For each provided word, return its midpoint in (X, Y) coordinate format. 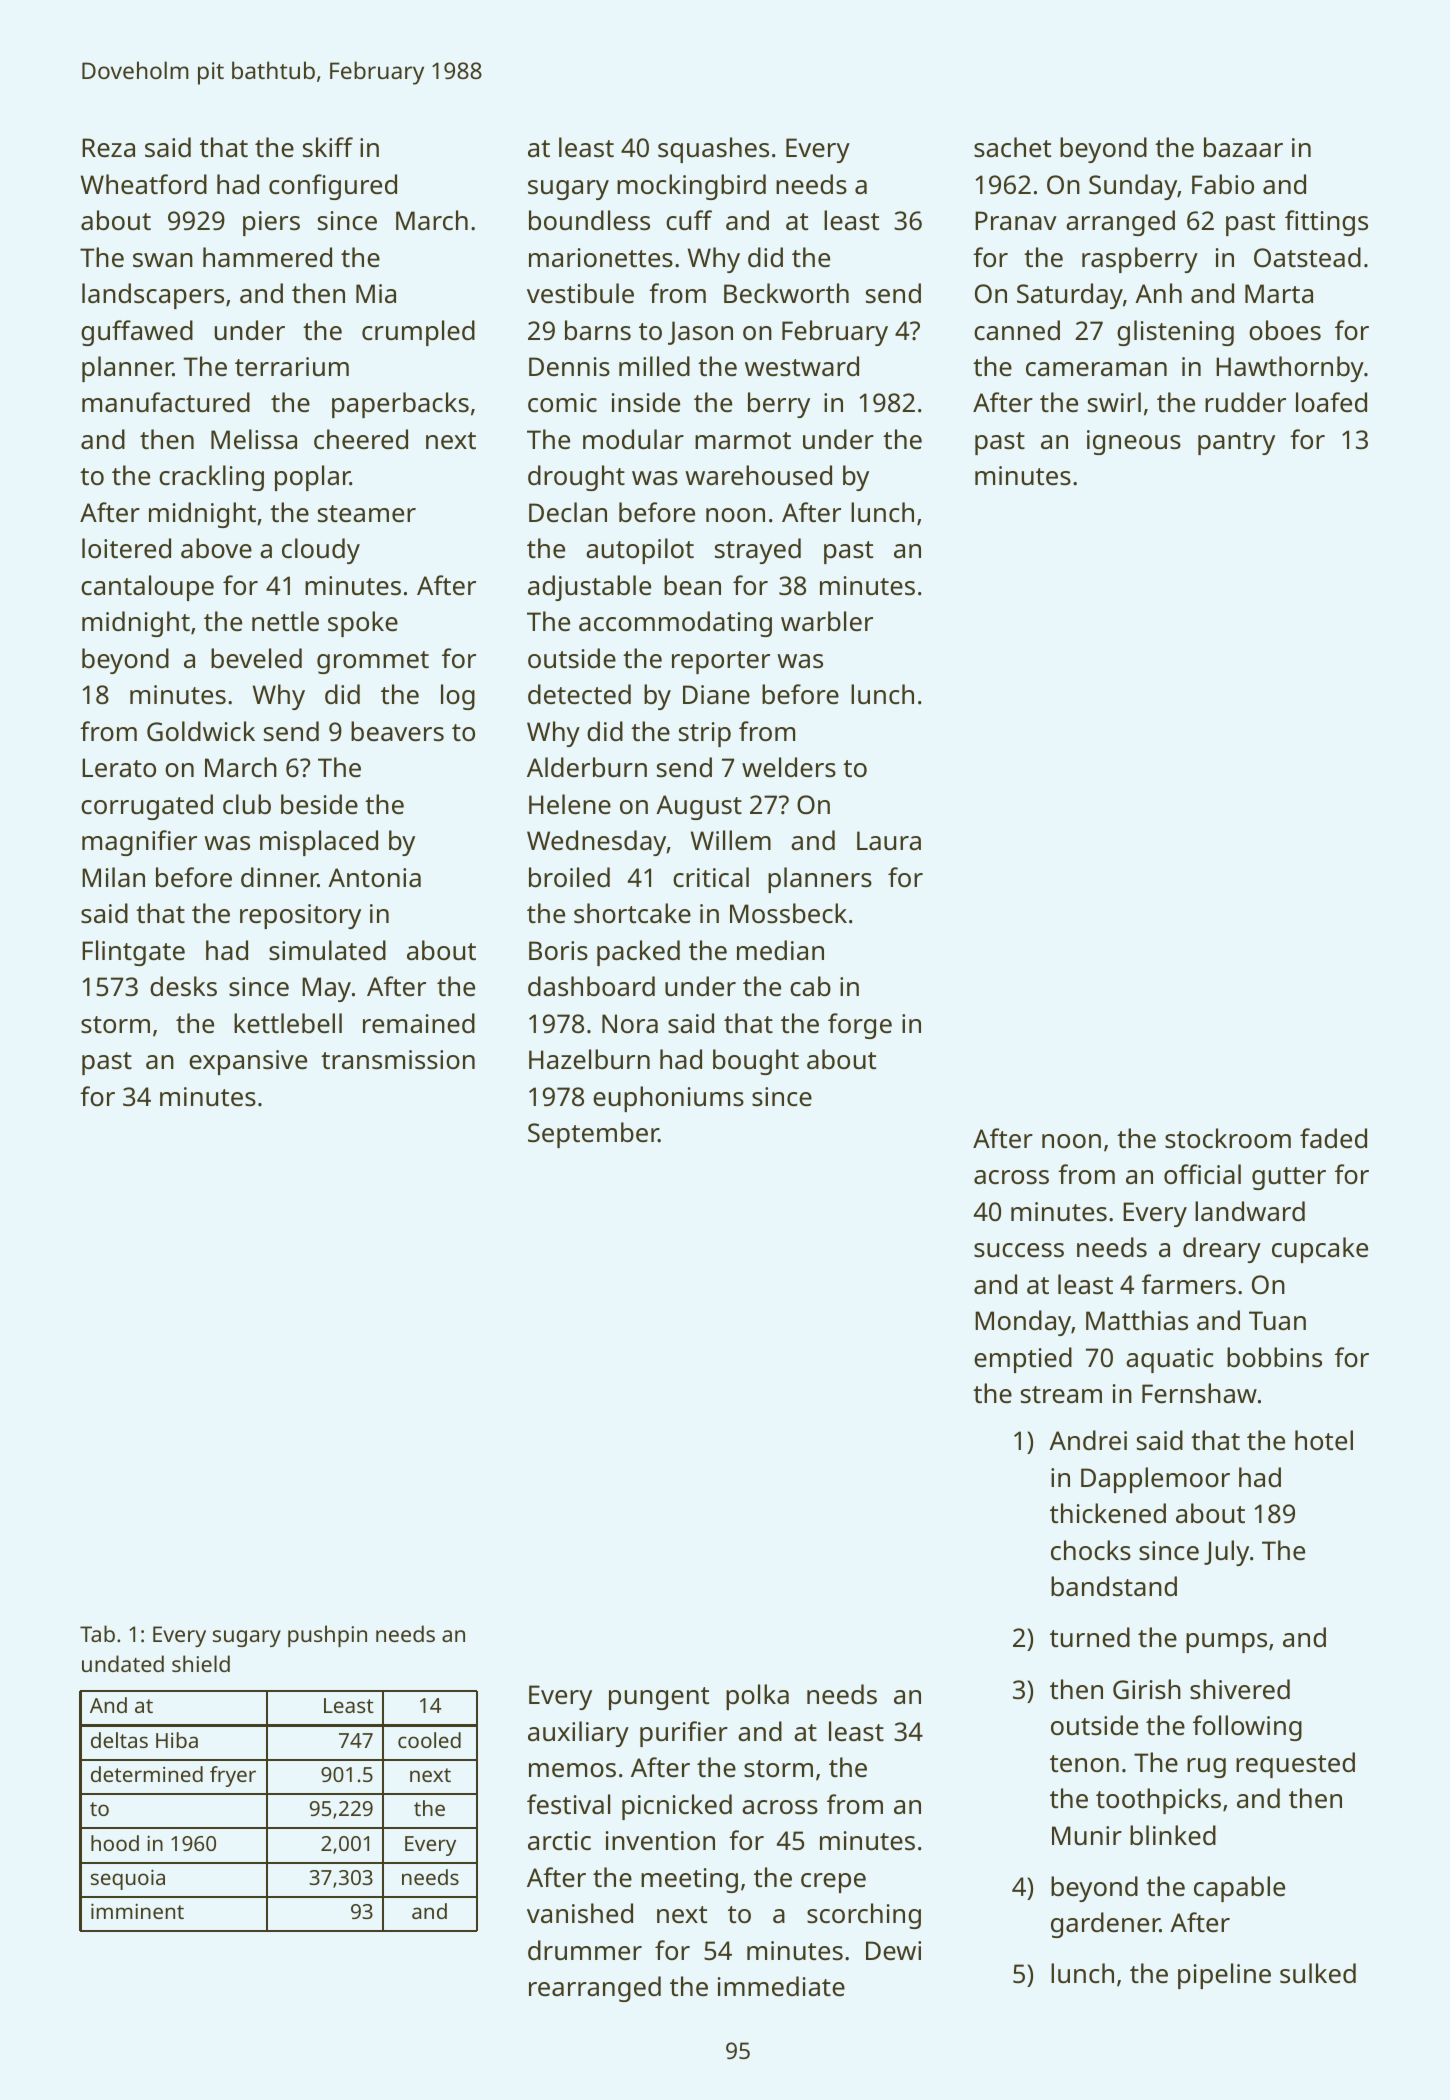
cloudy (321, 551)
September (593, 1135)
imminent (137, 1911)
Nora (630, 1023)
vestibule (580, 293)
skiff (328, 147)
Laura (889, 841)
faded (1333, 1138)
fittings (1326, 223)
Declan (568, 512)
